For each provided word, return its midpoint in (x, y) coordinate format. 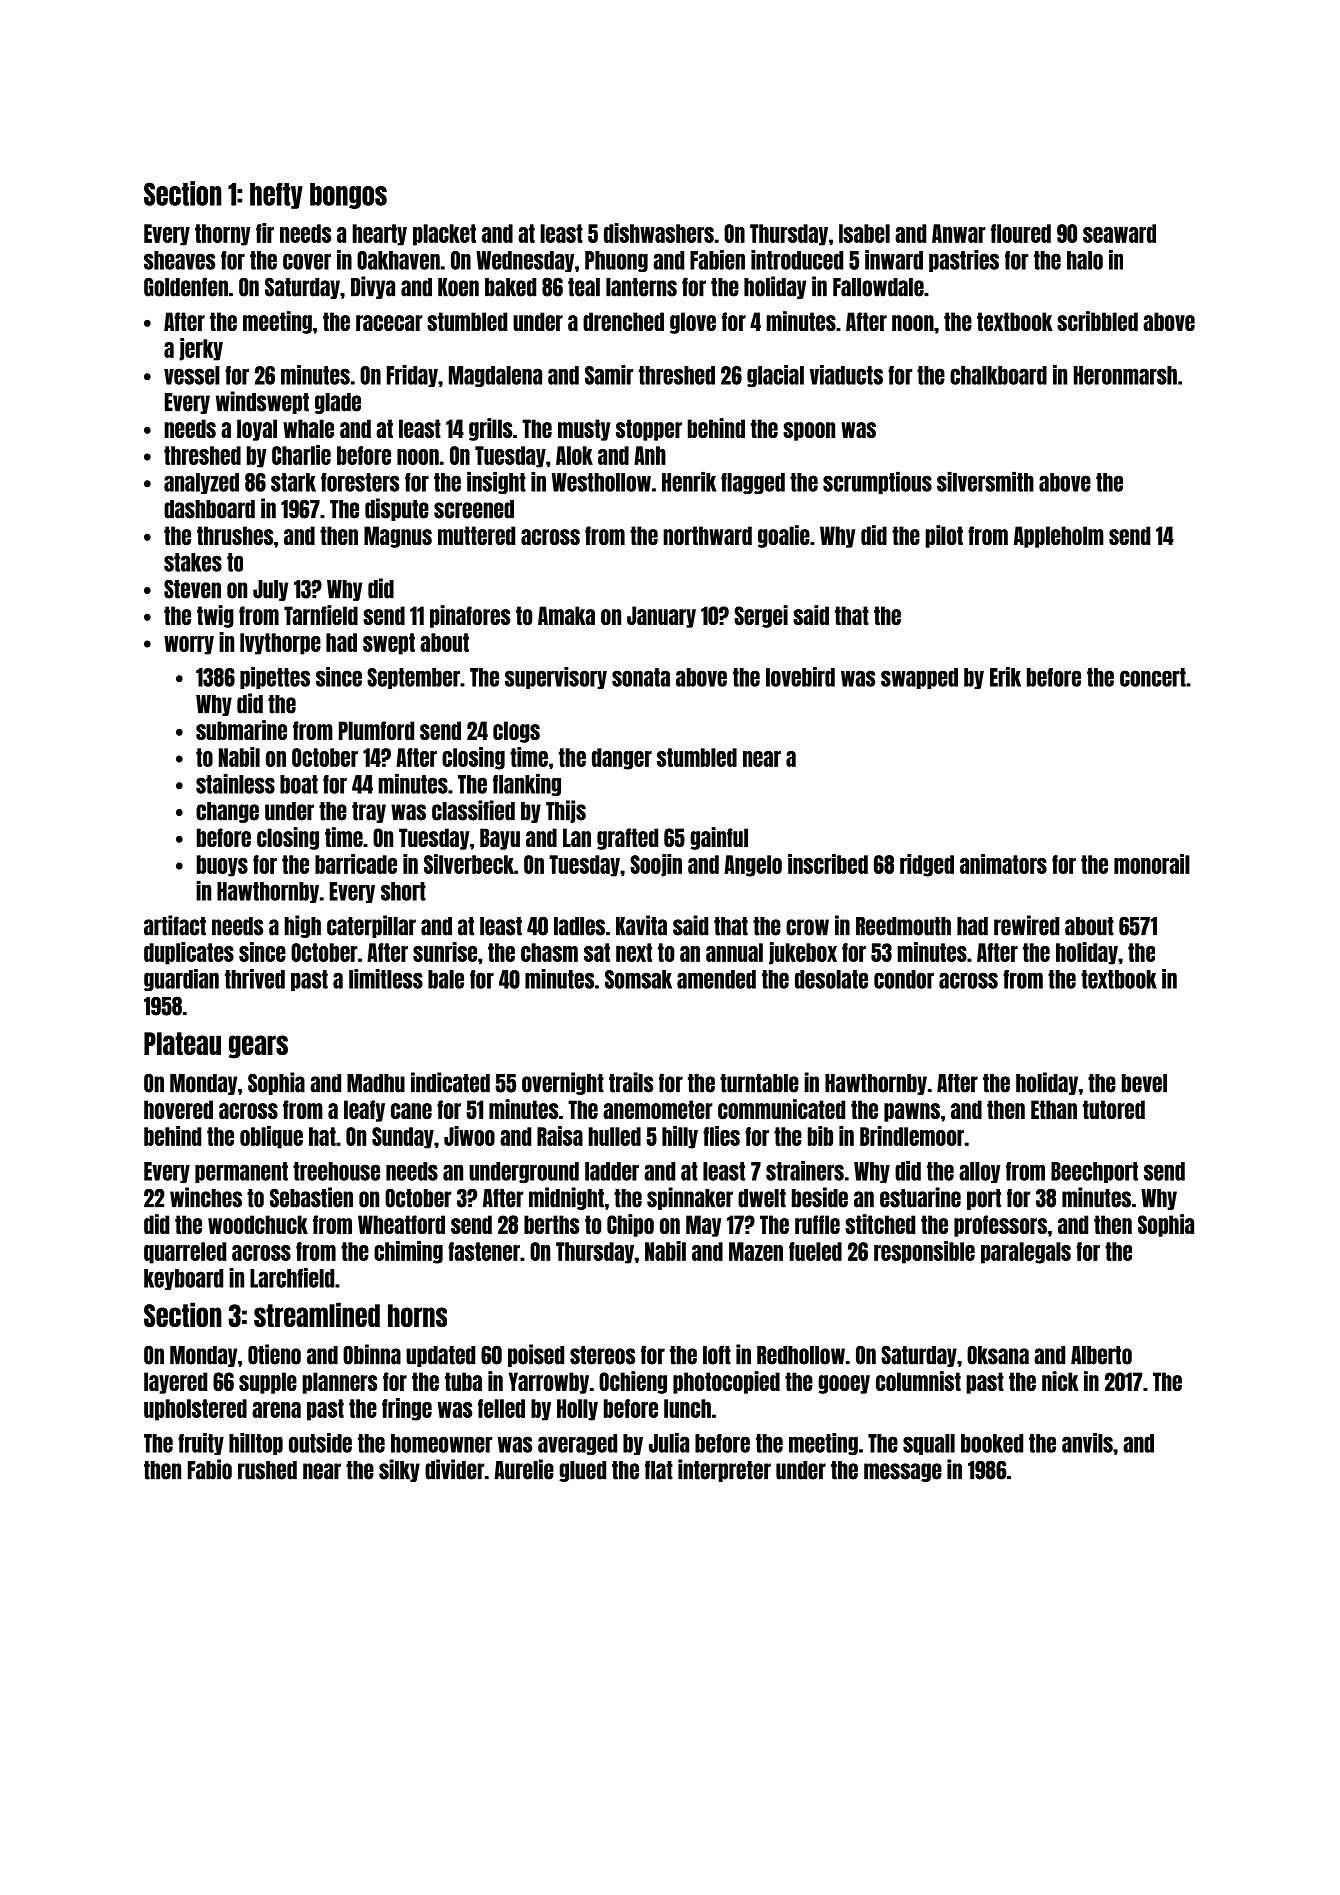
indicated (450, 1082)
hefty (276, 195)
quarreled (185, 1253)
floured (1021, 233)
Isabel (864, 233)
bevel (1144, 1083)
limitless (386, 979)
